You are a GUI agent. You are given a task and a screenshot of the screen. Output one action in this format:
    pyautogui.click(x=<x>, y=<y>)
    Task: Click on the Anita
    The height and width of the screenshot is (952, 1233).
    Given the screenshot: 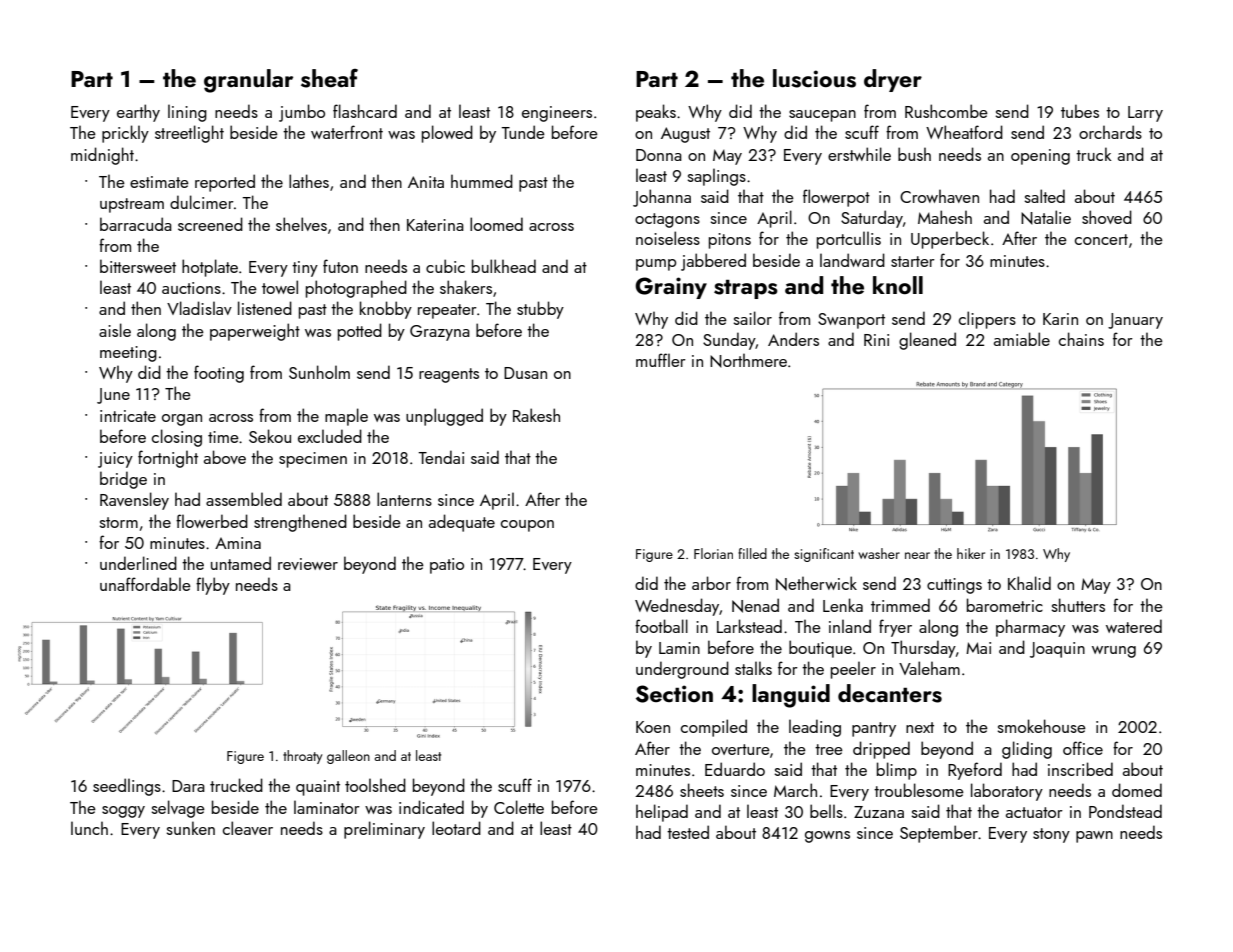 What is the action you would take?
    pyautogui.click(x=426, y=182)
